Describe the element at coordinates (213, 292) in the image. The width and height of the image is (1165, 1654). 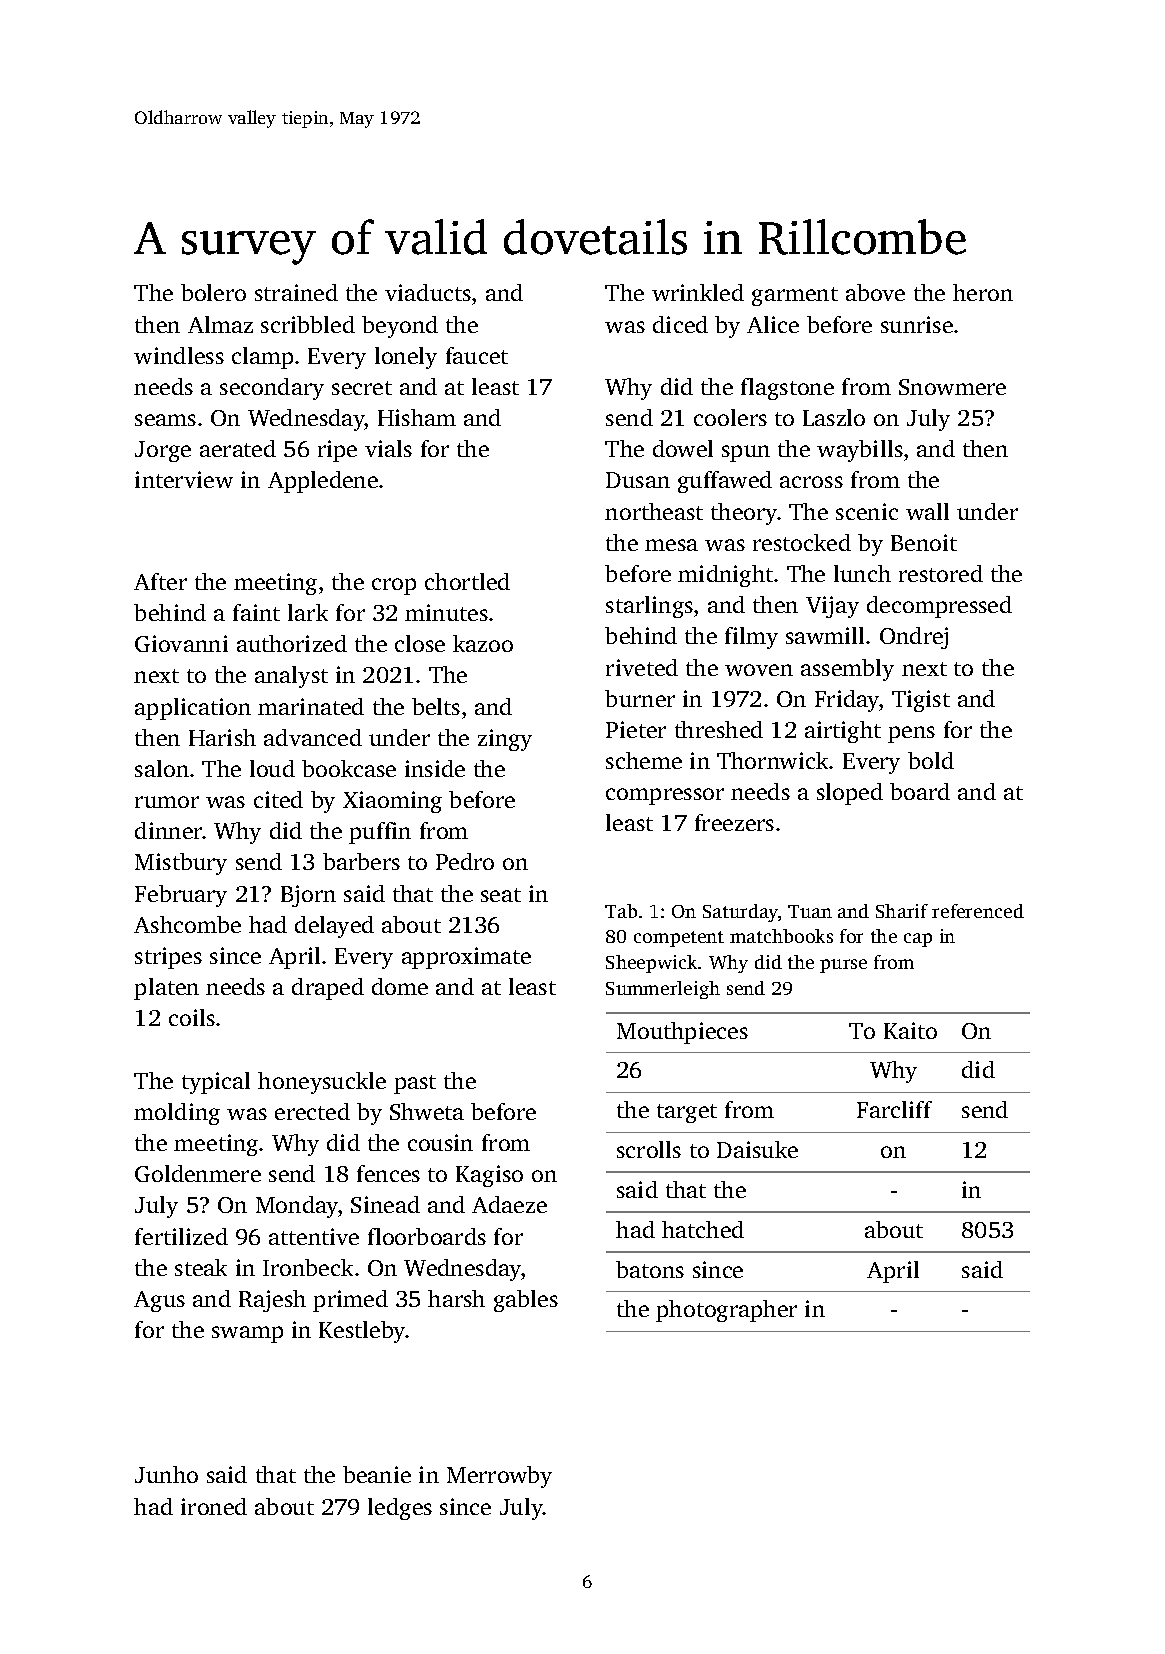
I see `bolero` at that location.
